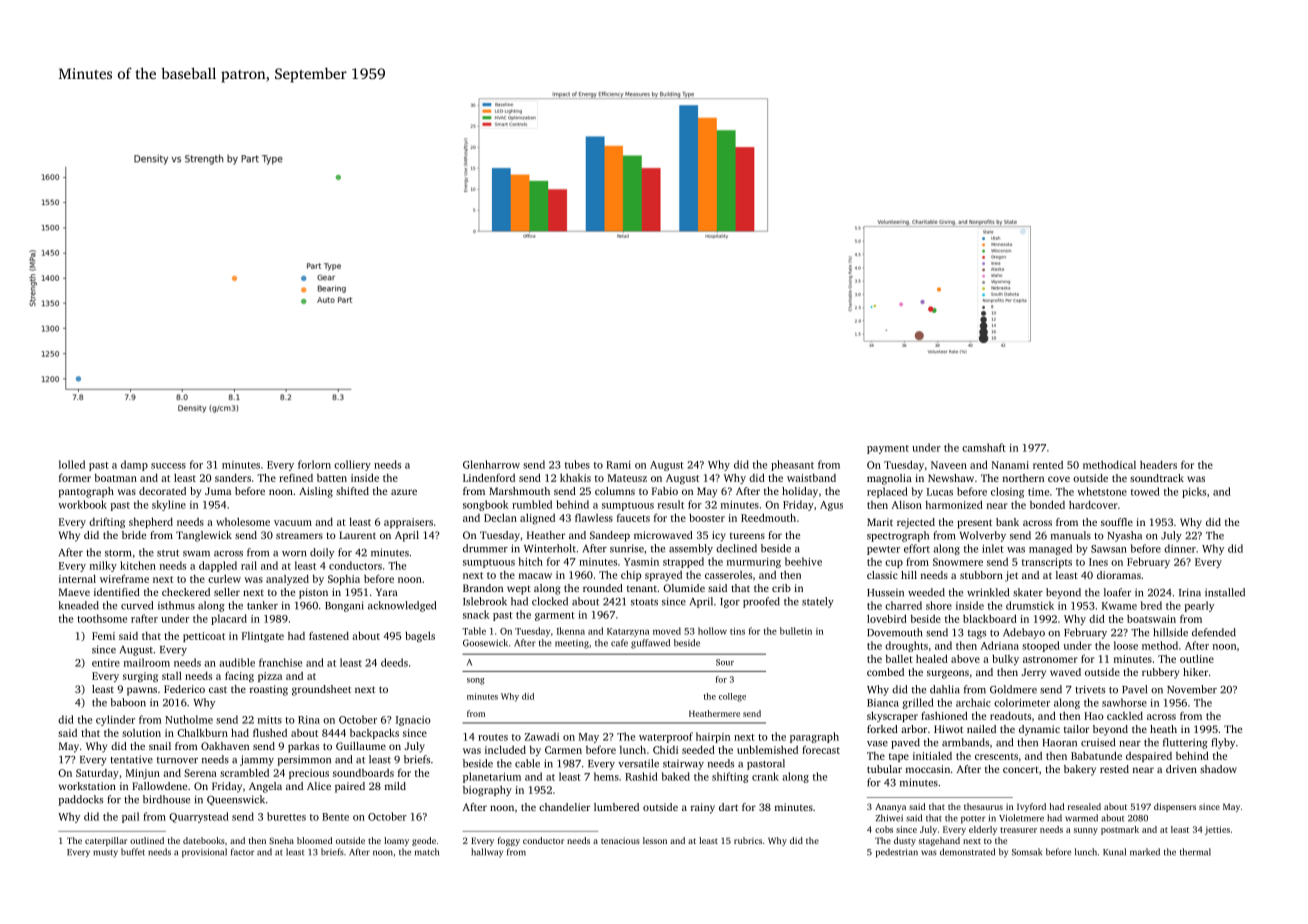 Image resolution: width=1308 pixels, height=924 pixels. I want to click on provisional, so click(204, 853).
